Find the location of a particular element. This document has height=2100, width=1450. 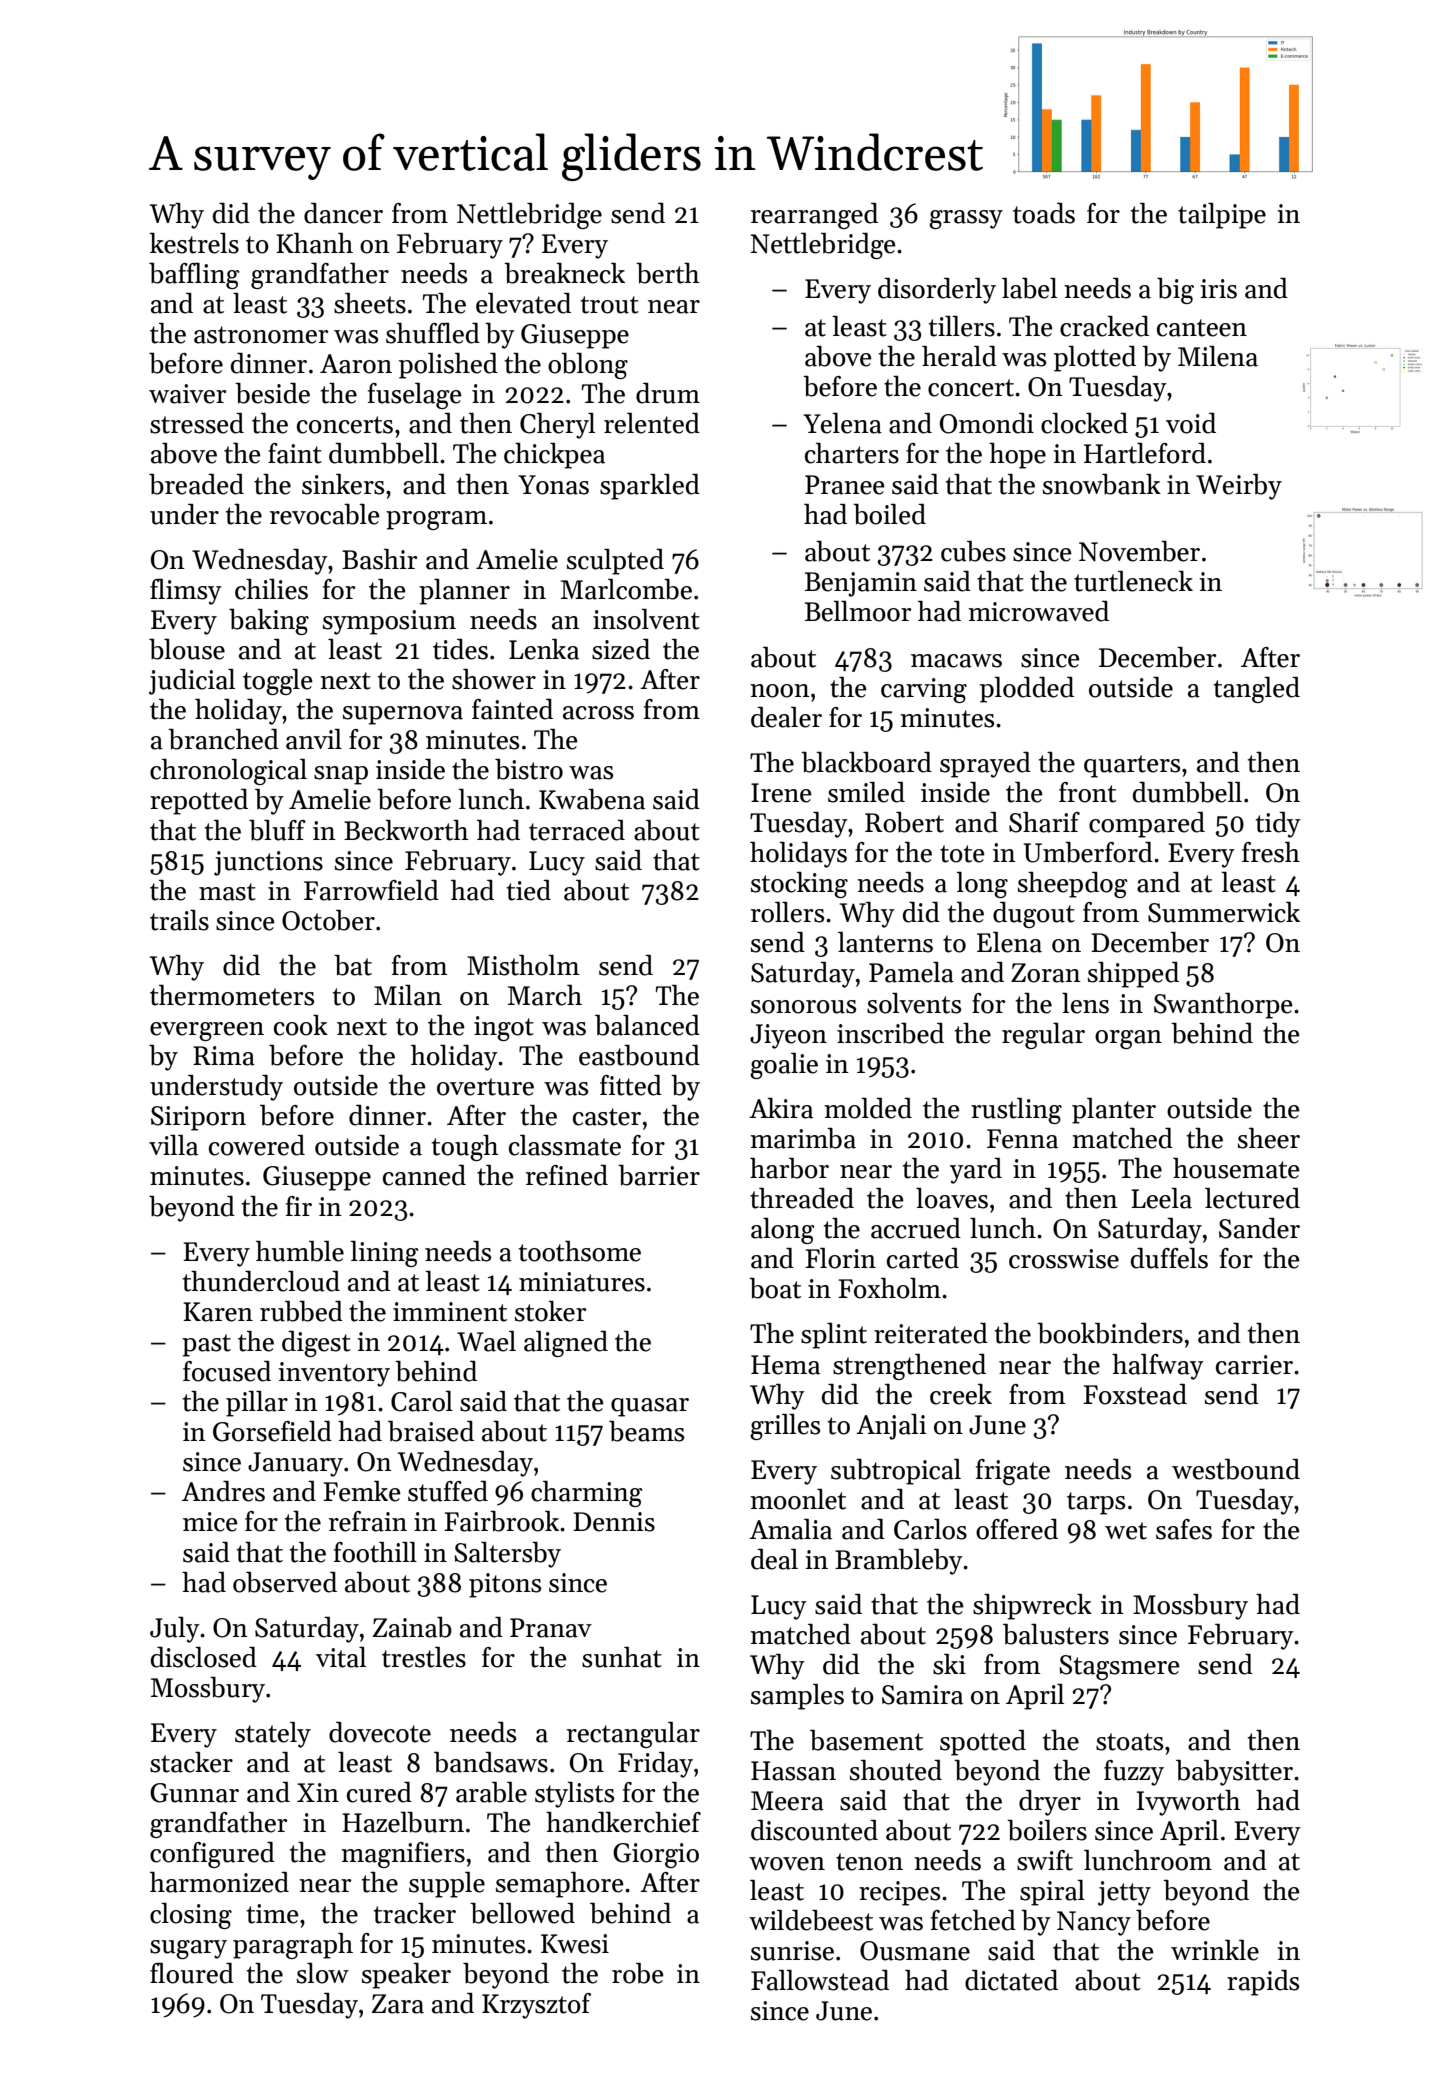

breakneck is located at coordinates (564, 273).
